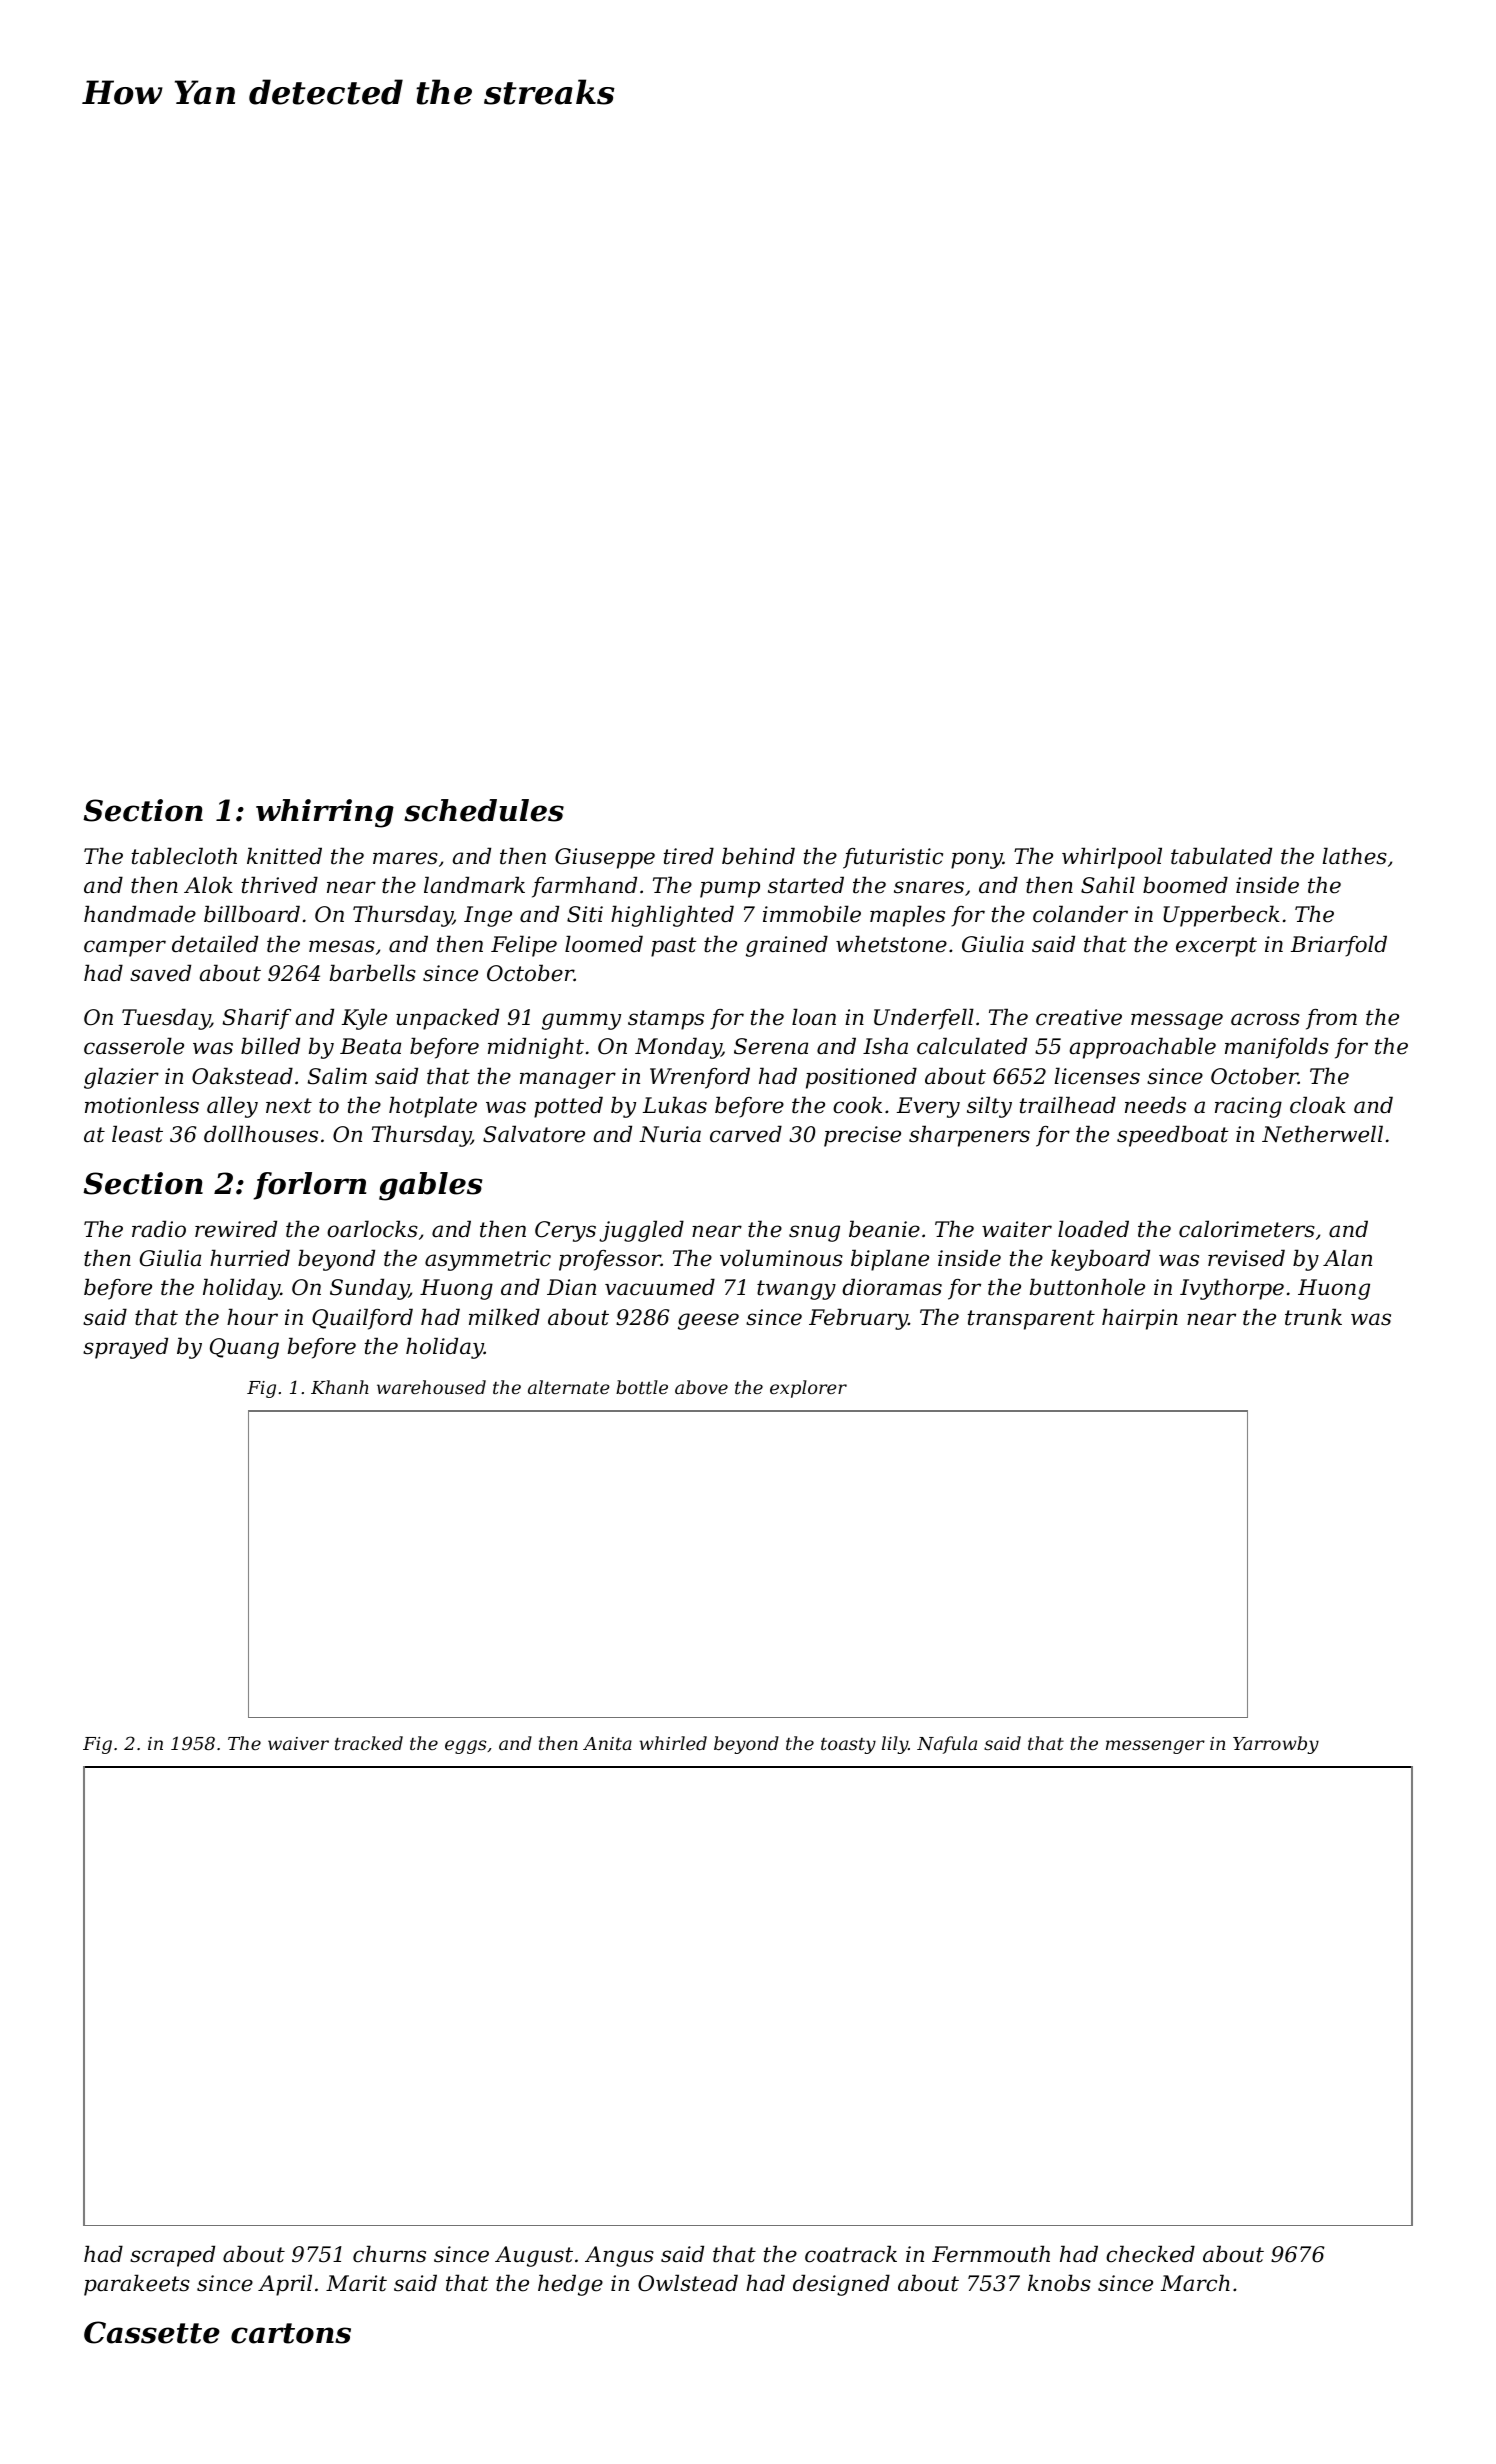  I want to click on whirlpool, so click(1112, 858).
